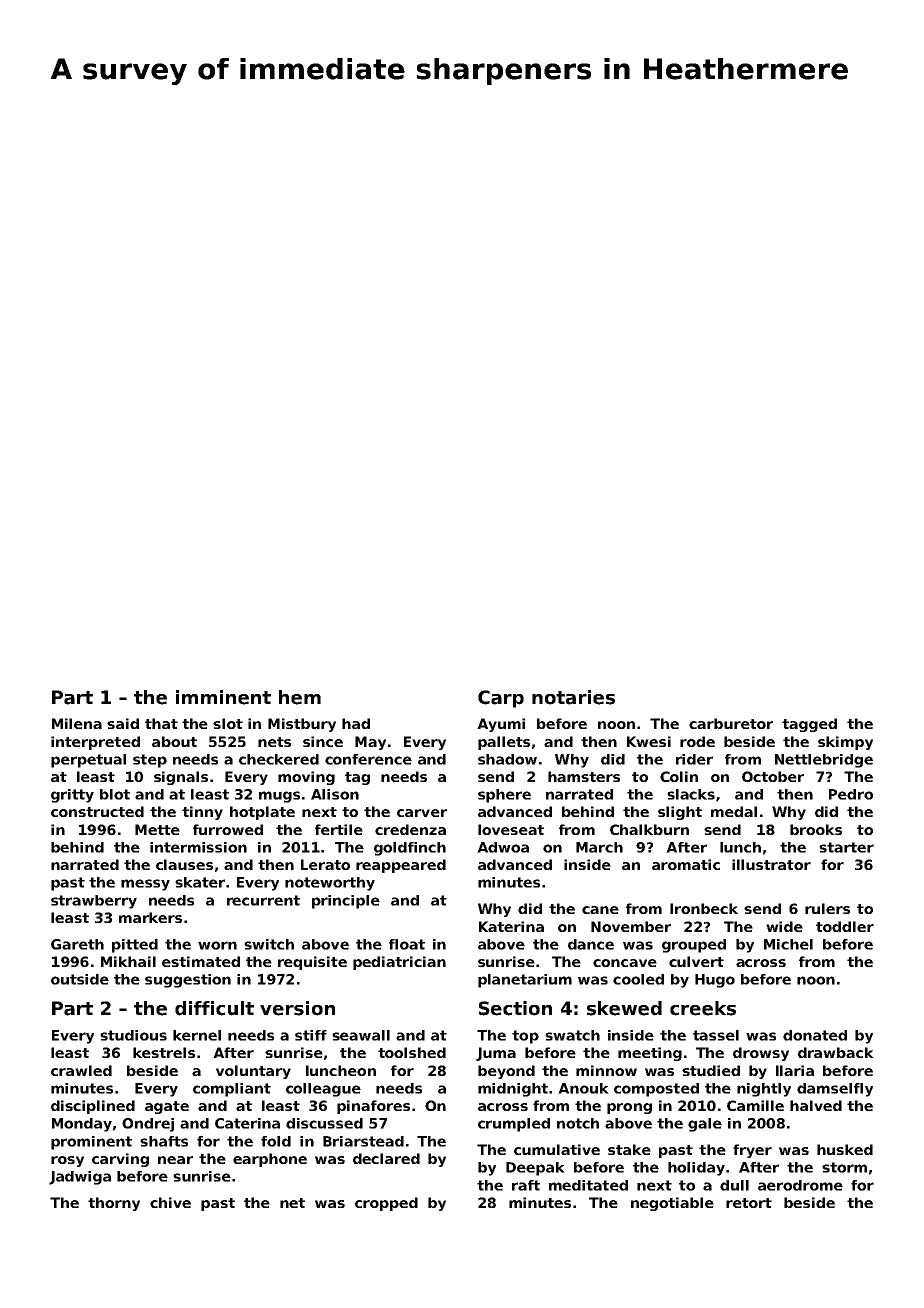 This screenshot has width=924, height=1308. What do you see at coordinates (270, 1160) in the screenshot?
I see `earphone` at bounding box center [270, 1160].
